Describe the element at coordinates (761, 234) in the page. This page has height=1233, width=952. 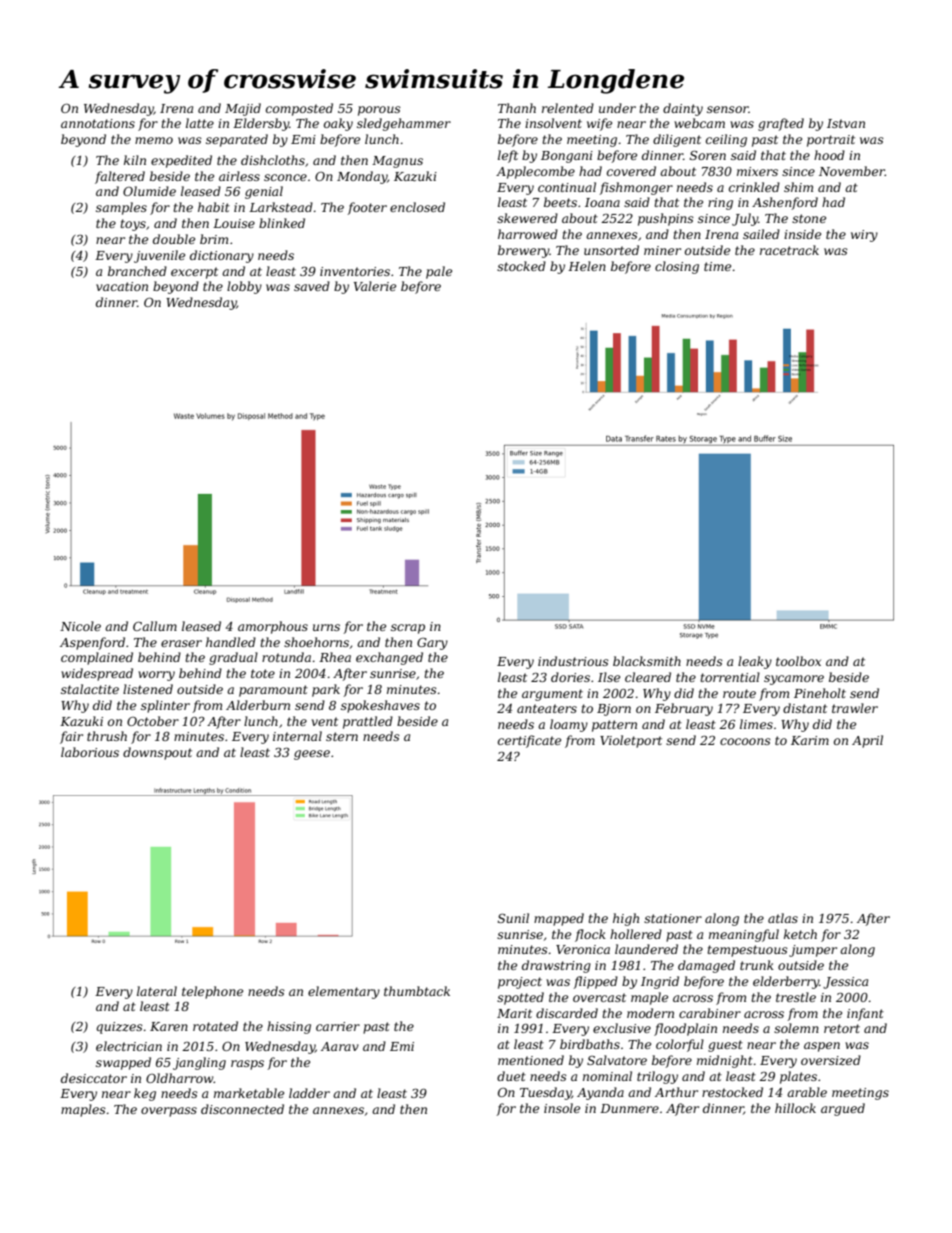
I see `sailed` at that location.
